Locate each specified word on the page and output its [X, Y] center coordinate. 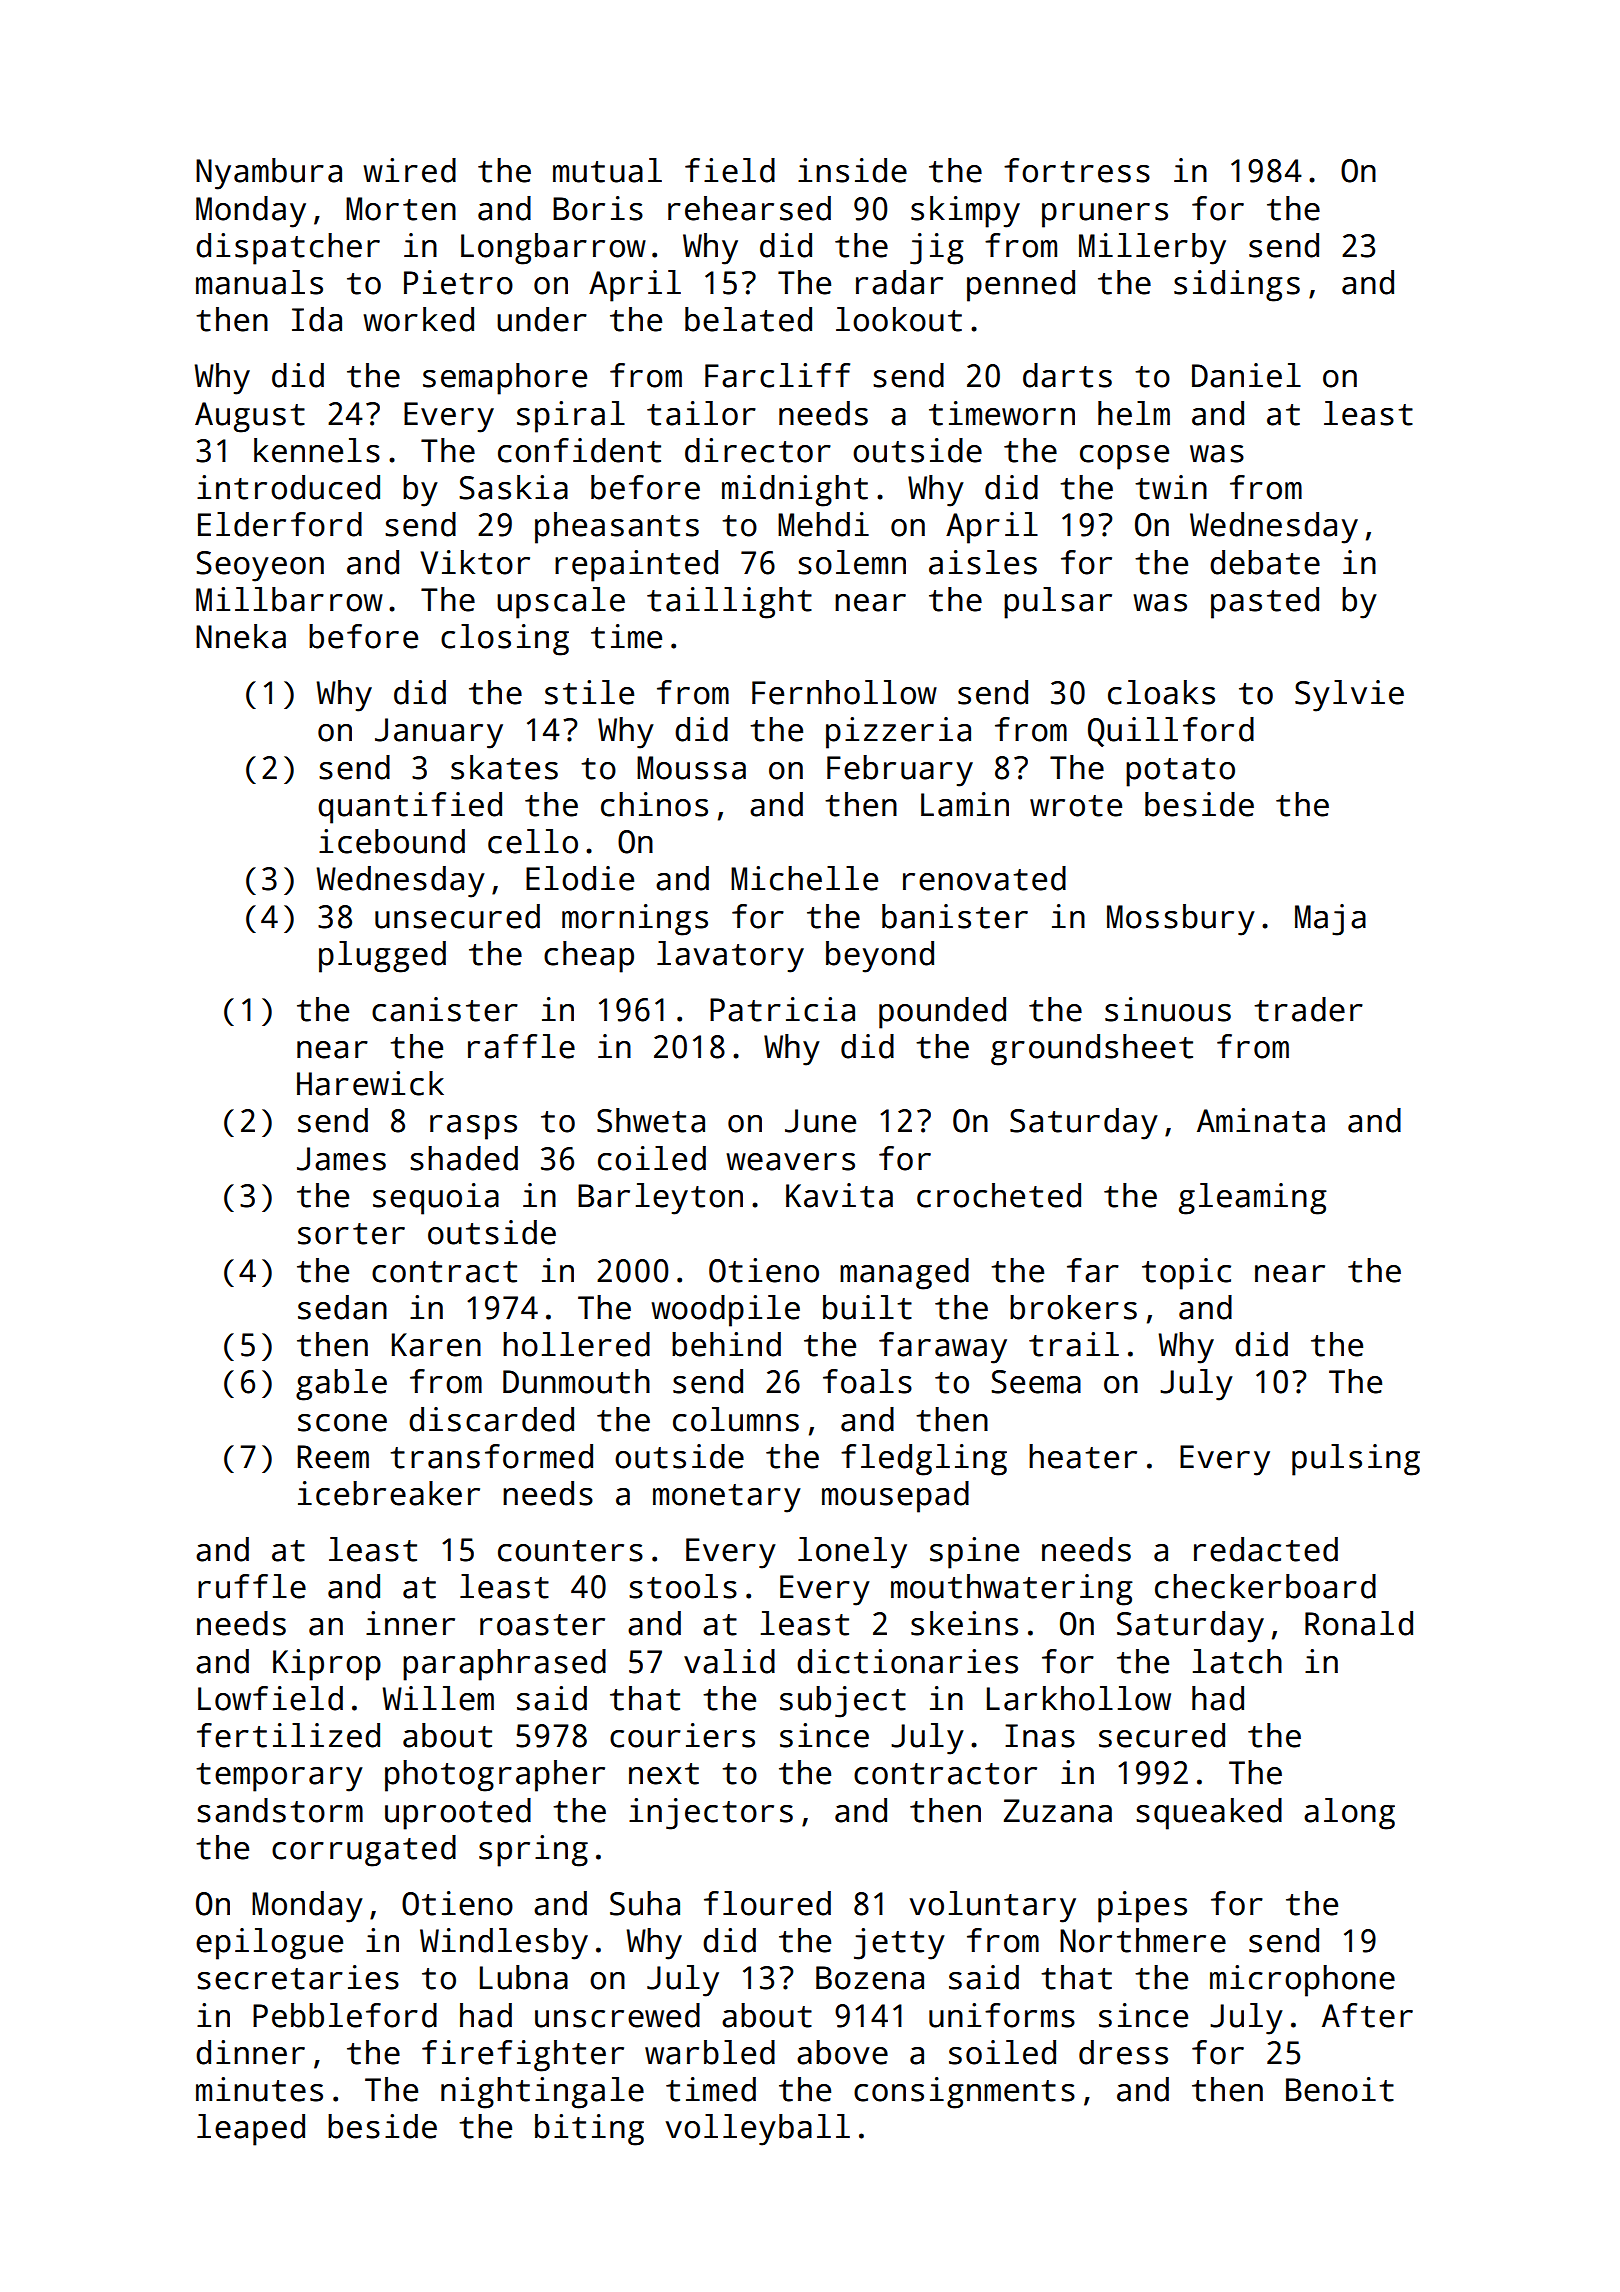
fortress [1077, 170]
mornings [635, 920]
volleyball [758, 2130]
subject [843, 1702]
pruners [1105, 215]
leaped [251, 2130]
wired [409, 170]
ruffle [252, 1586]
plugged [382, 957]
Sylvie [1349, 696]
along [1349, 1814]
